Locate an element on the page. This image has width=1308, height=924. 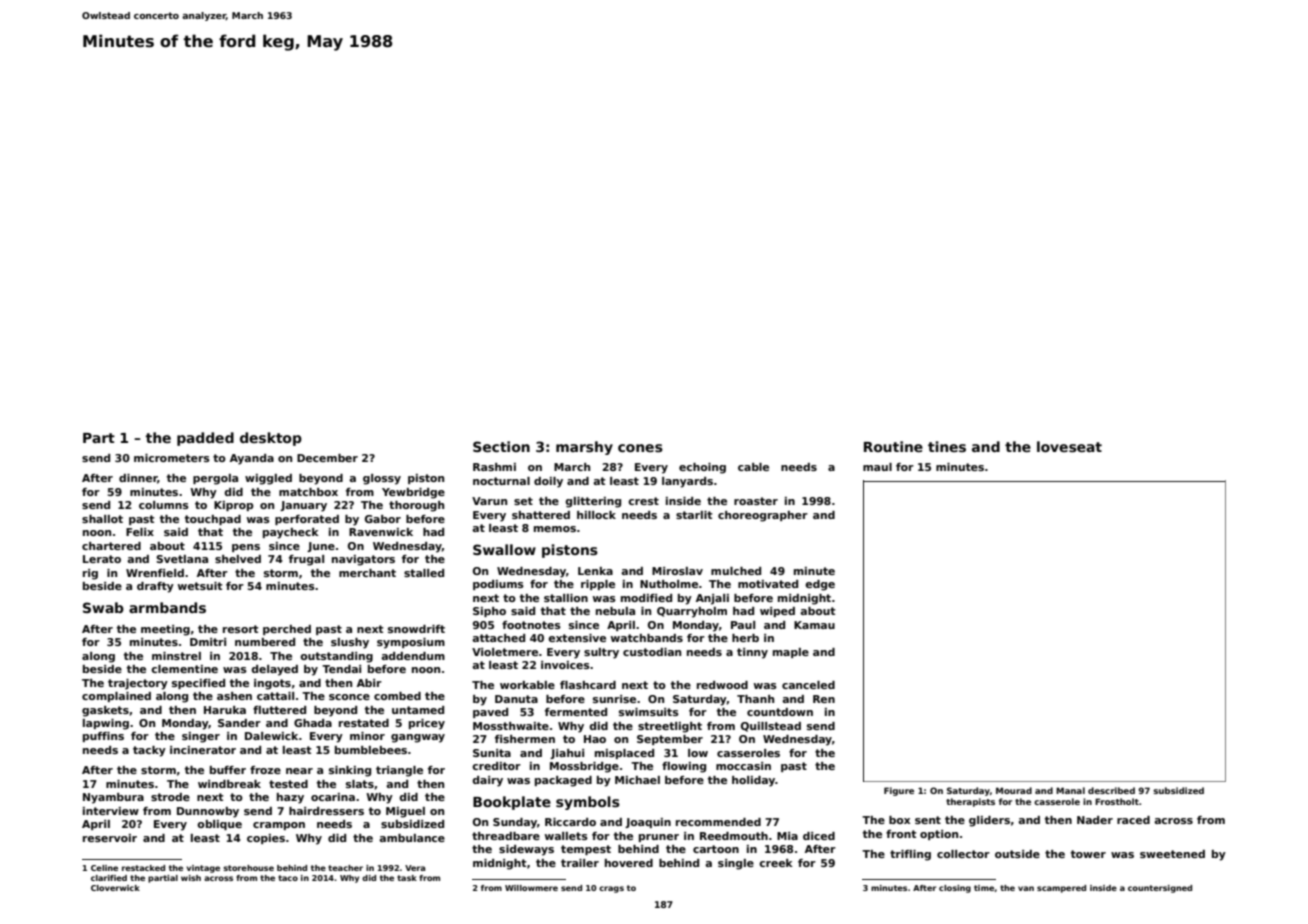
gliders is located at coordinates (989, 821).
